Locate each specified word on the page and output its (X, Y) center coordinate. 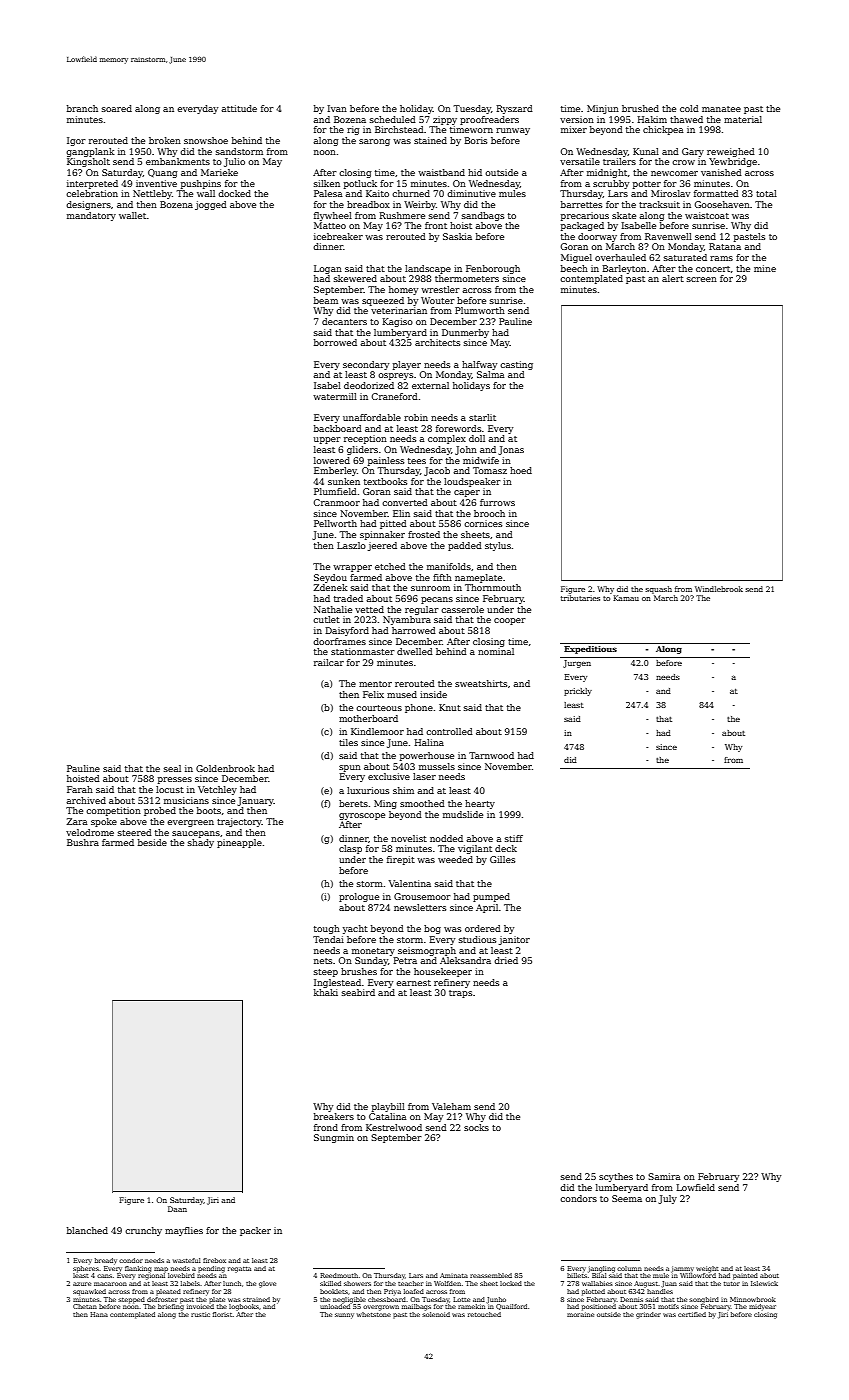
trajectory (239, 822)
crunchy (143, 1231)
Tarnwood (491, 755)
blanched (87, 1230)
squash (658, 590)
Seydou (330, 578)
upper (327, 440)
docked (234, 193)
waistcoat (707, 215)
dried (506, 960)
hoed (521, 470)
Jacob (437, 471)
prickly (578, 692)
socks (476, 1127)
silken (327, 183)
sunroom (430, 588)
